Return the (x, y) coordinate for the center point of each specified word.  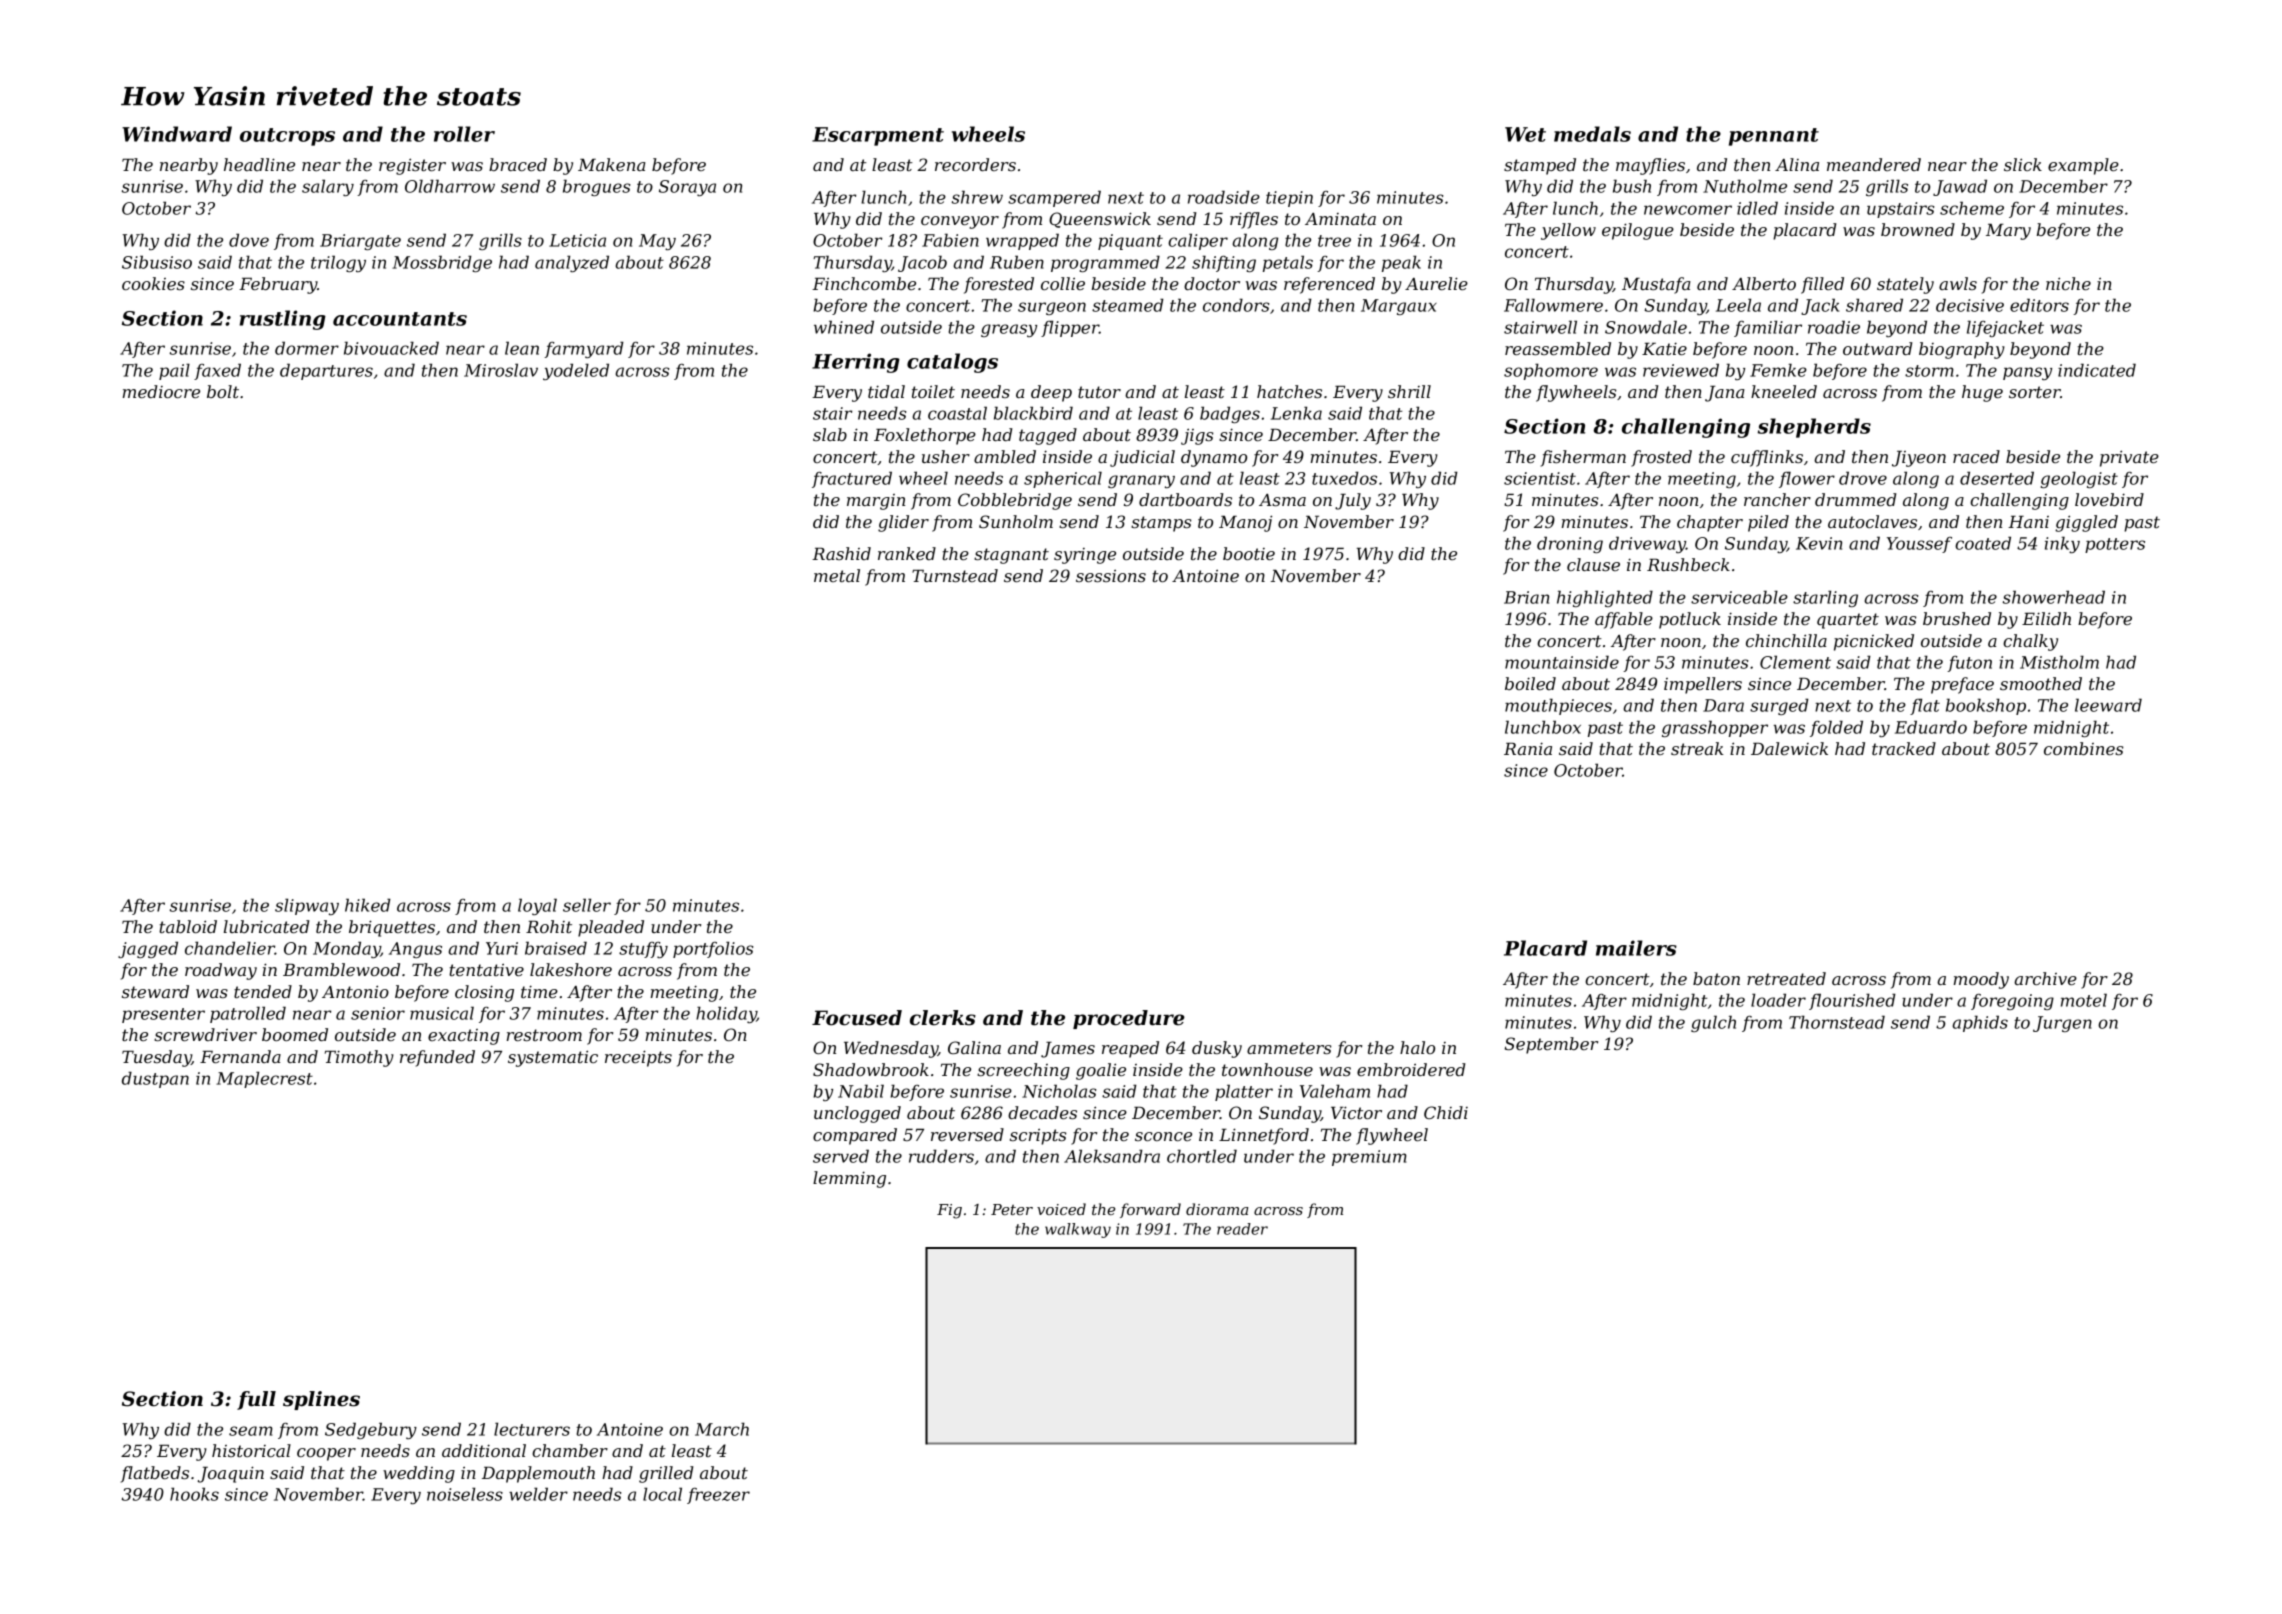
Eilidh (2046, 618)
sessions (1111, 576)
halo (1417, 1047)
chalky (2030, 642)
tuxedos (1344, 478)
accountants (400, 319)
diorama (1217, 1209)
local (662, 1494)
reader (1242, 1229)
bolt (223, 391)
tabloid (188, 926)
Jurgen (2062, 1024)
